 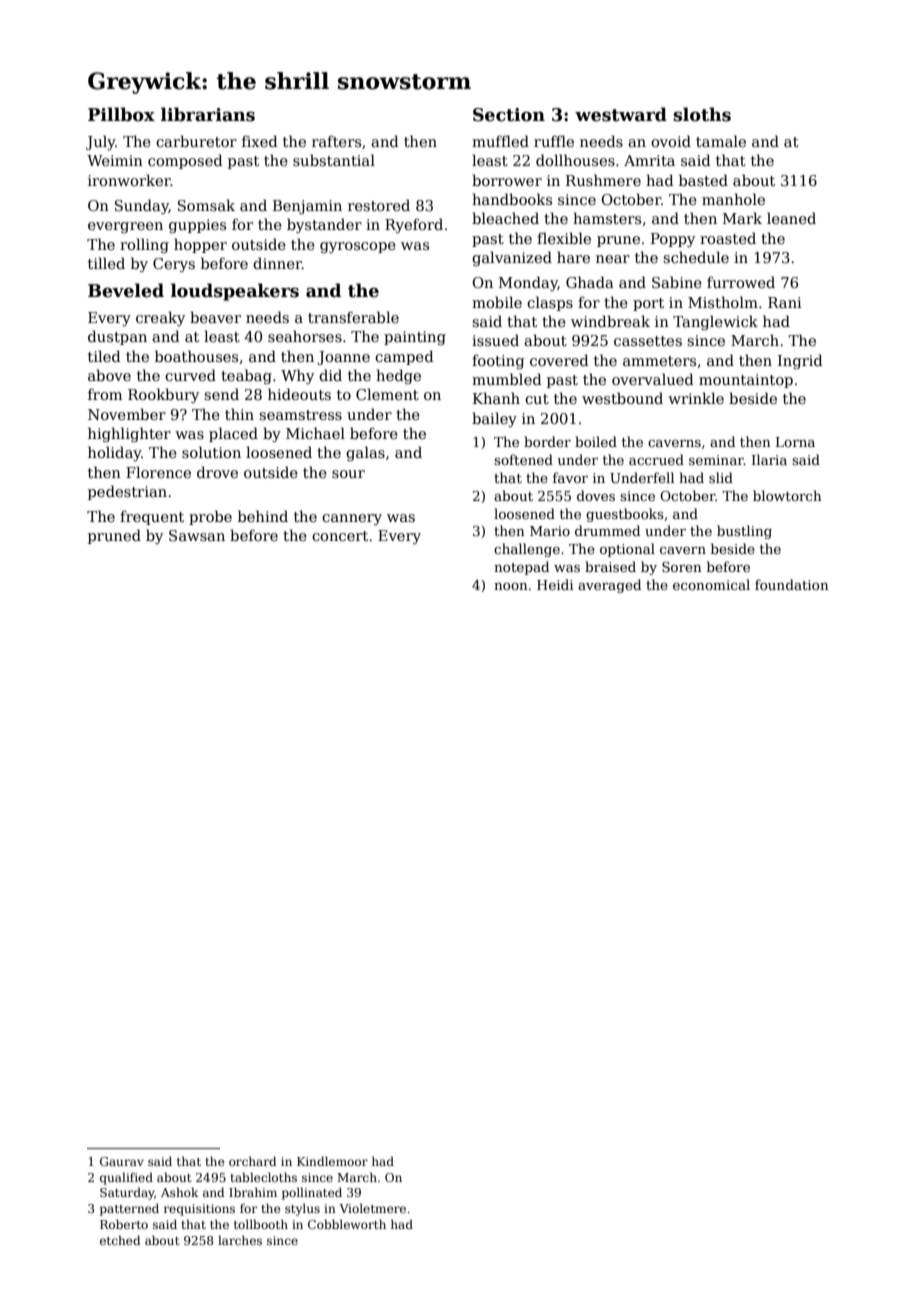 I want to click on Cobbleworth, so click(x=347, y=1224).
